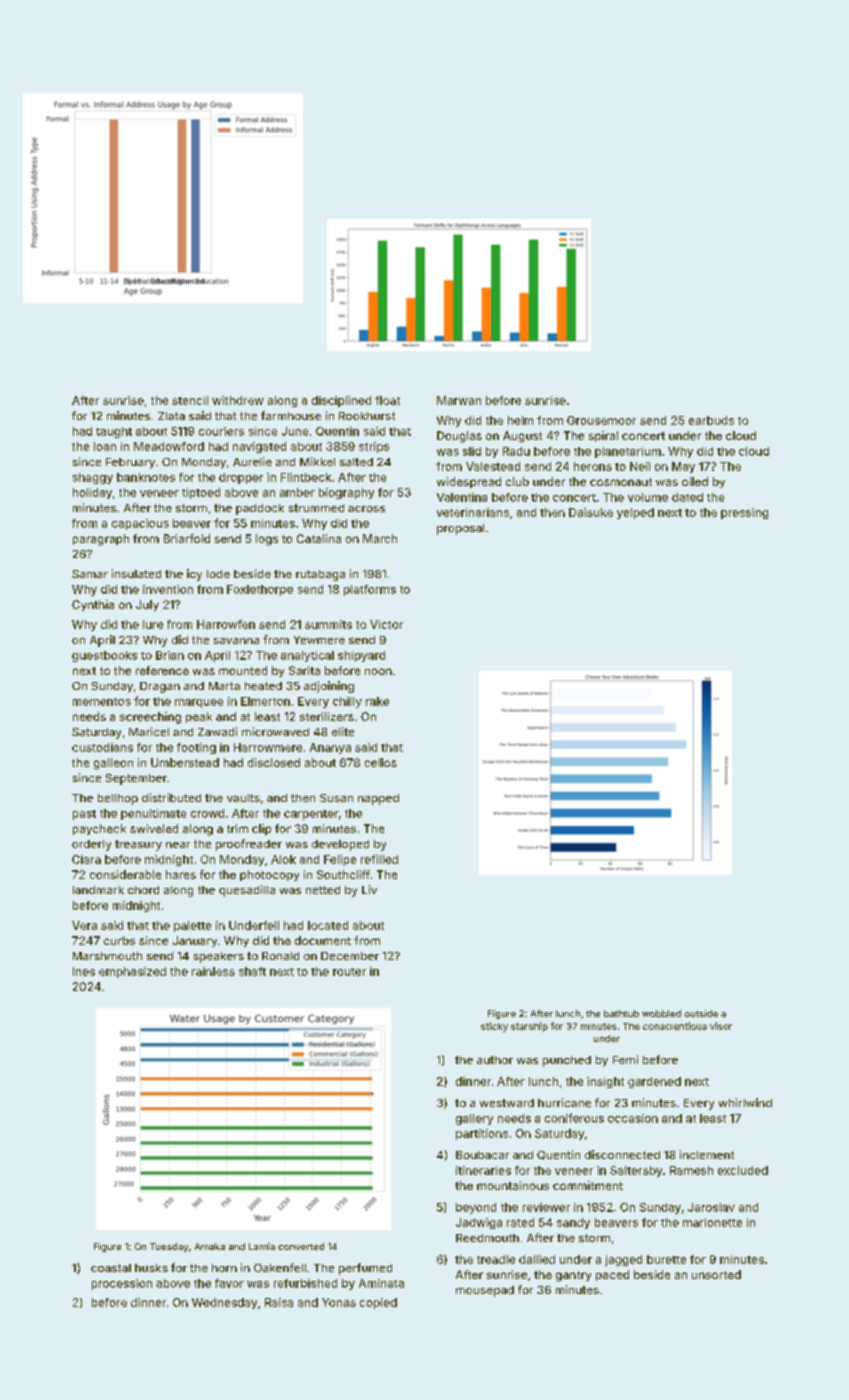 The height and width of the image is (1400, 849). What do you see at coordinates (111, 1268) in the image?
I see `coastal` at bounding box center [111, 1268].
